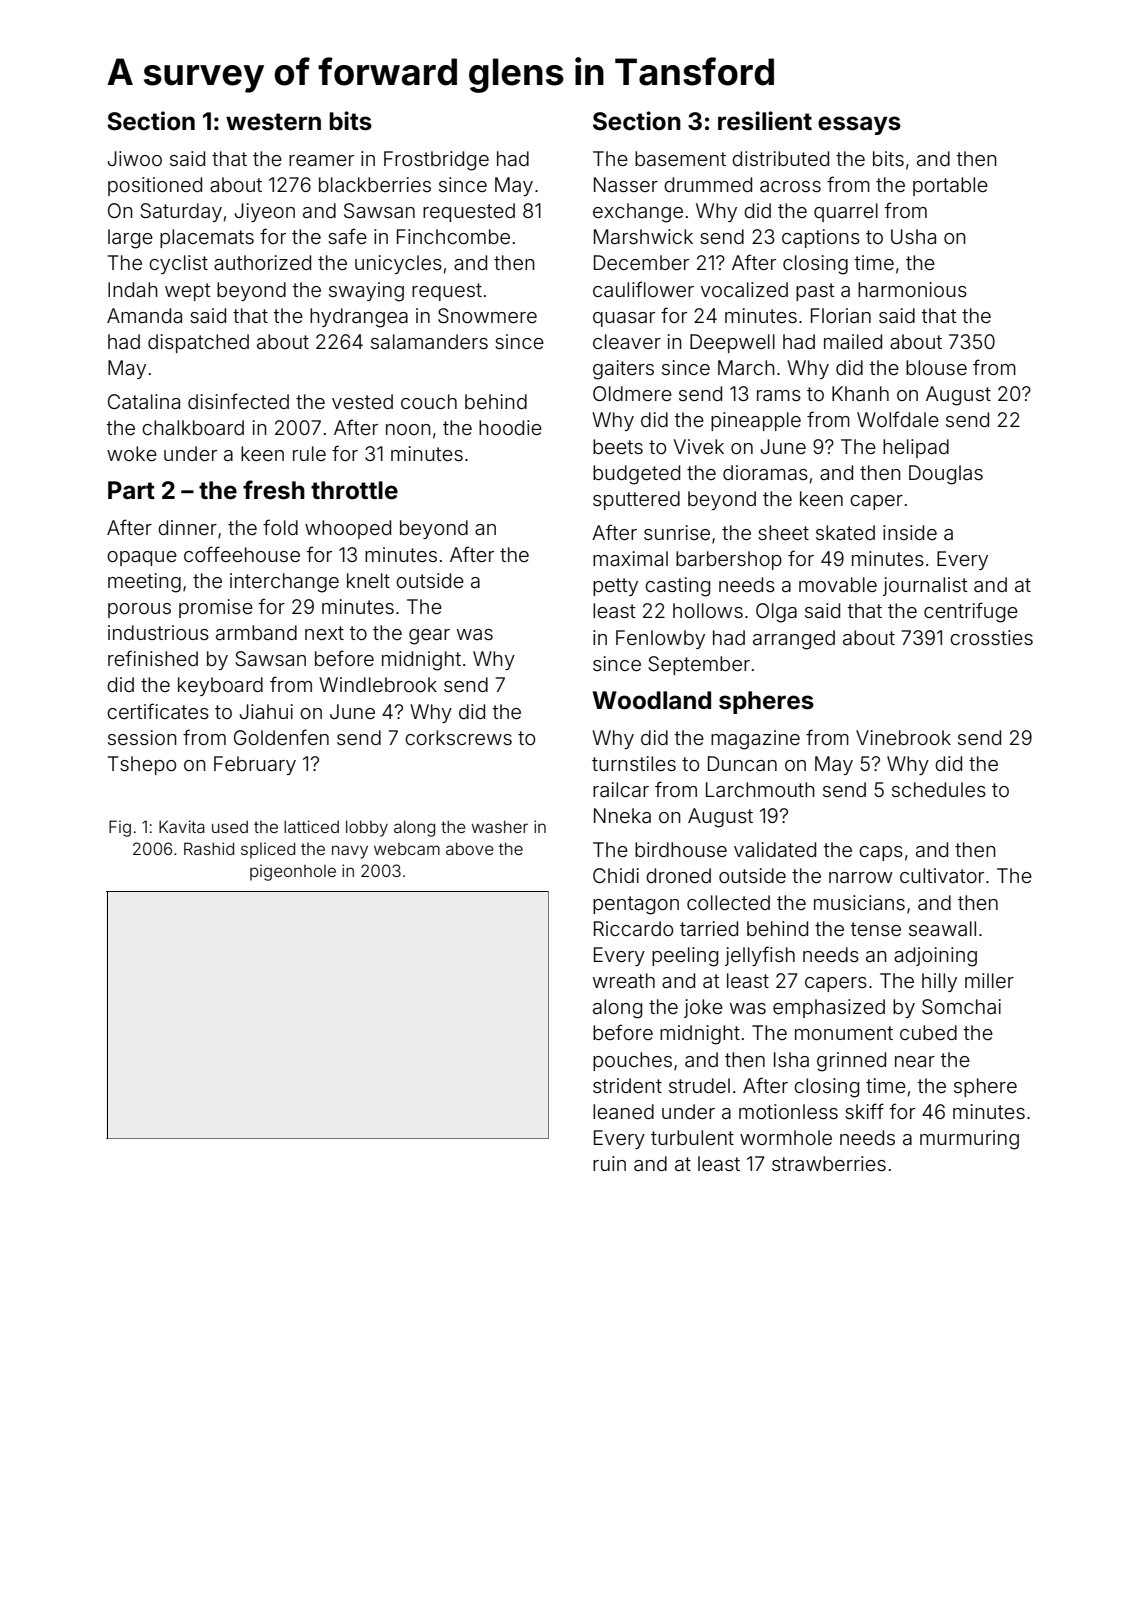  Describe the element at coordinates (309, 453) in the page. I see `rule` at that location.
